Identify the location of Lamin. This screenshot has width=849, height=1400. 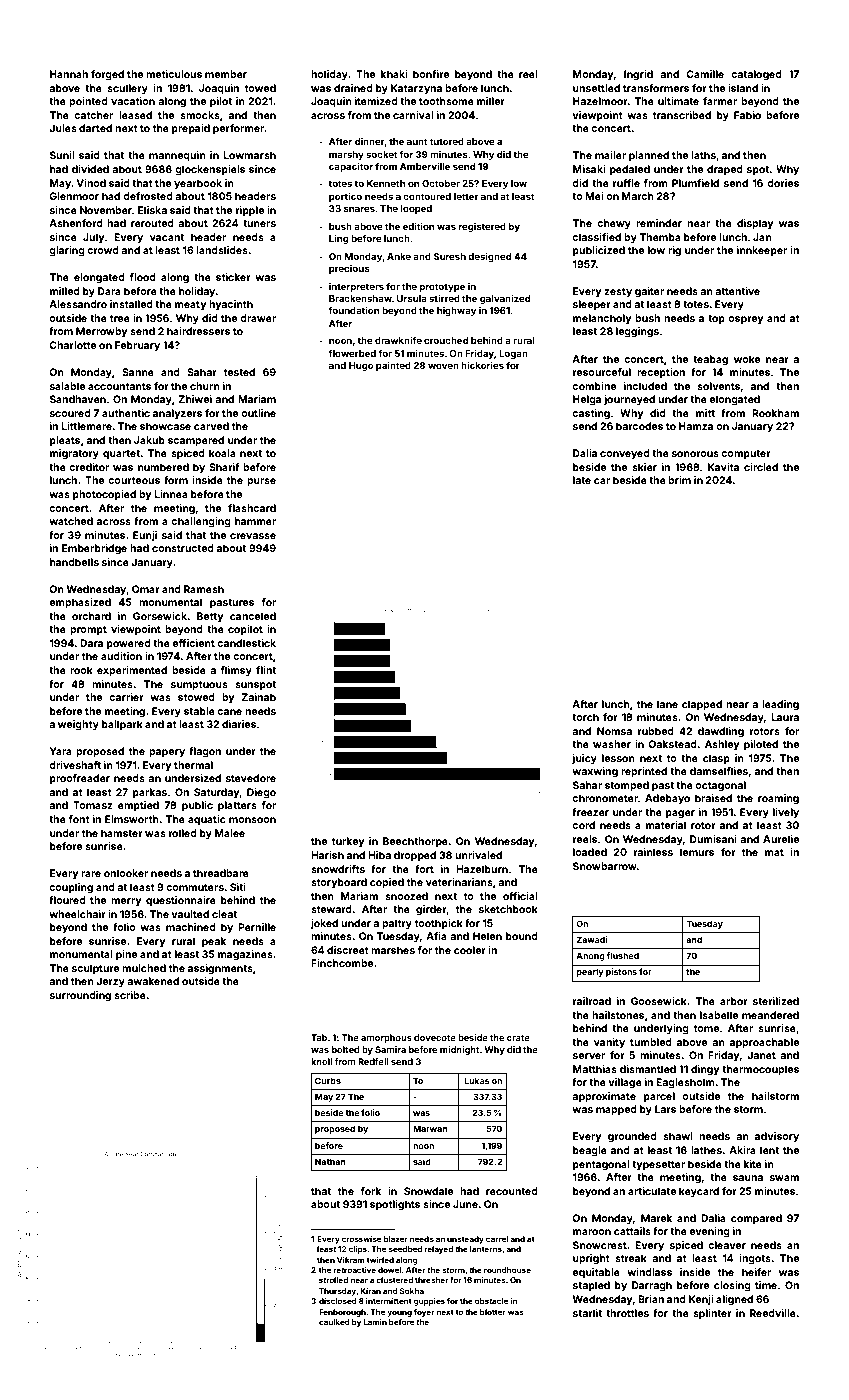
(375, 1322).
